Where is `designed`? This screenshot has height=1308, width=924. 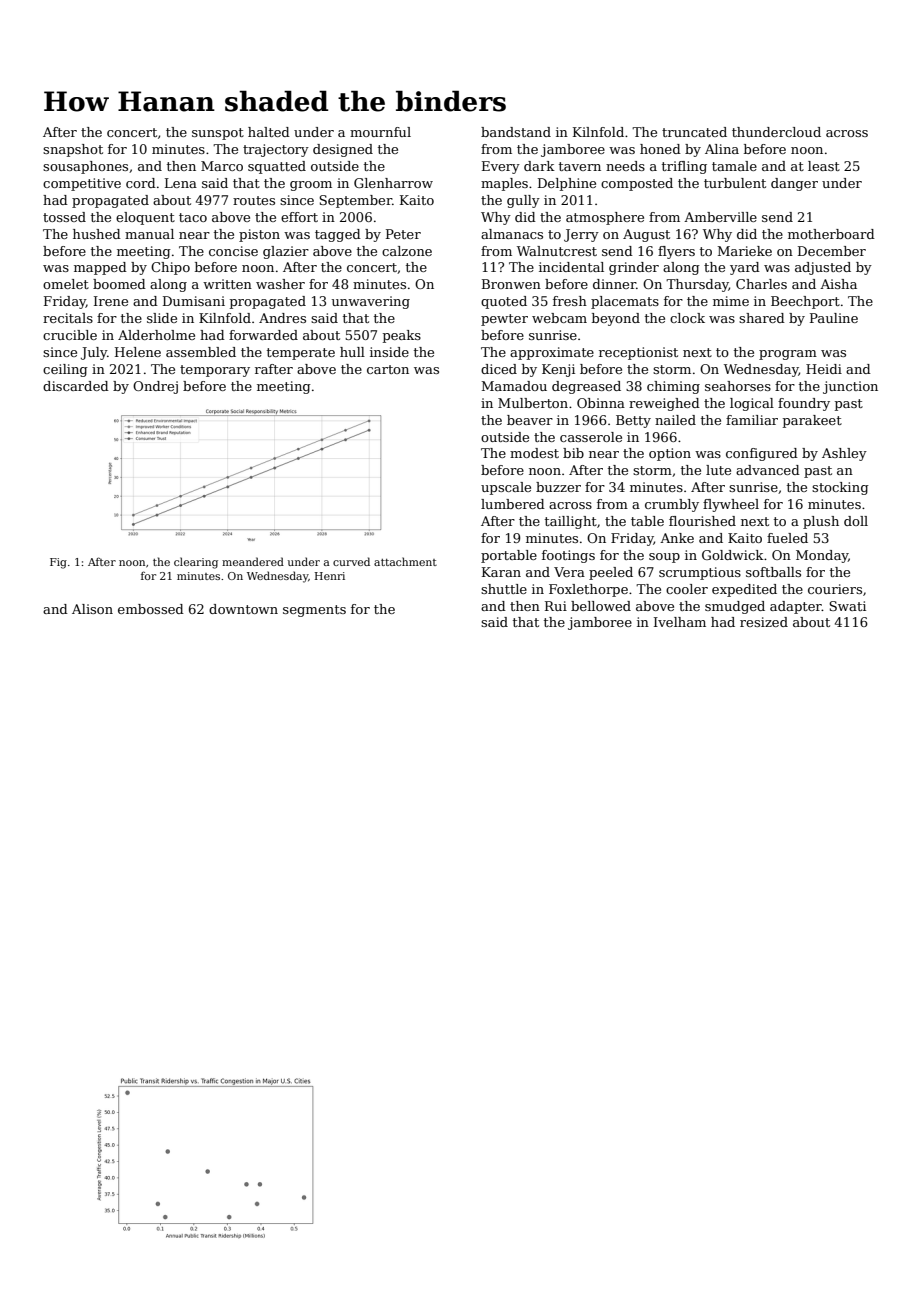 designed is located at coordinates (343, 150).
